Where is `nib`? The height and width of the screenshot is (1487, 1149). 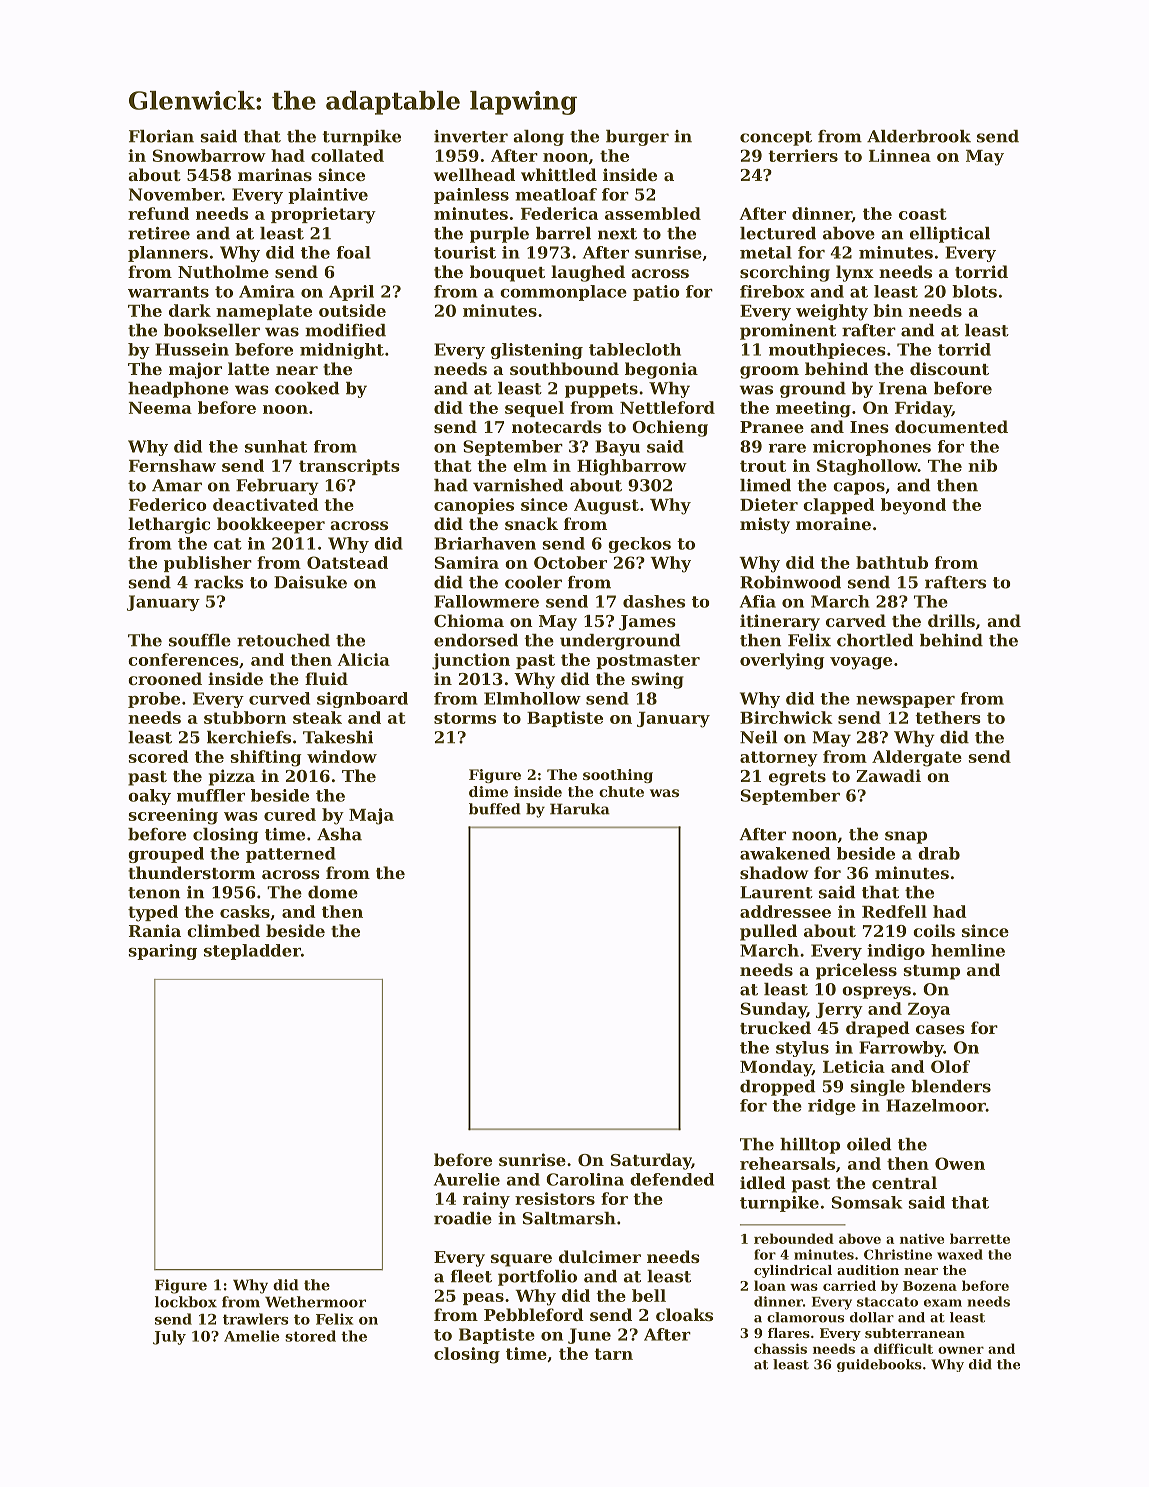
nib is located at coordinates (982, 465).
